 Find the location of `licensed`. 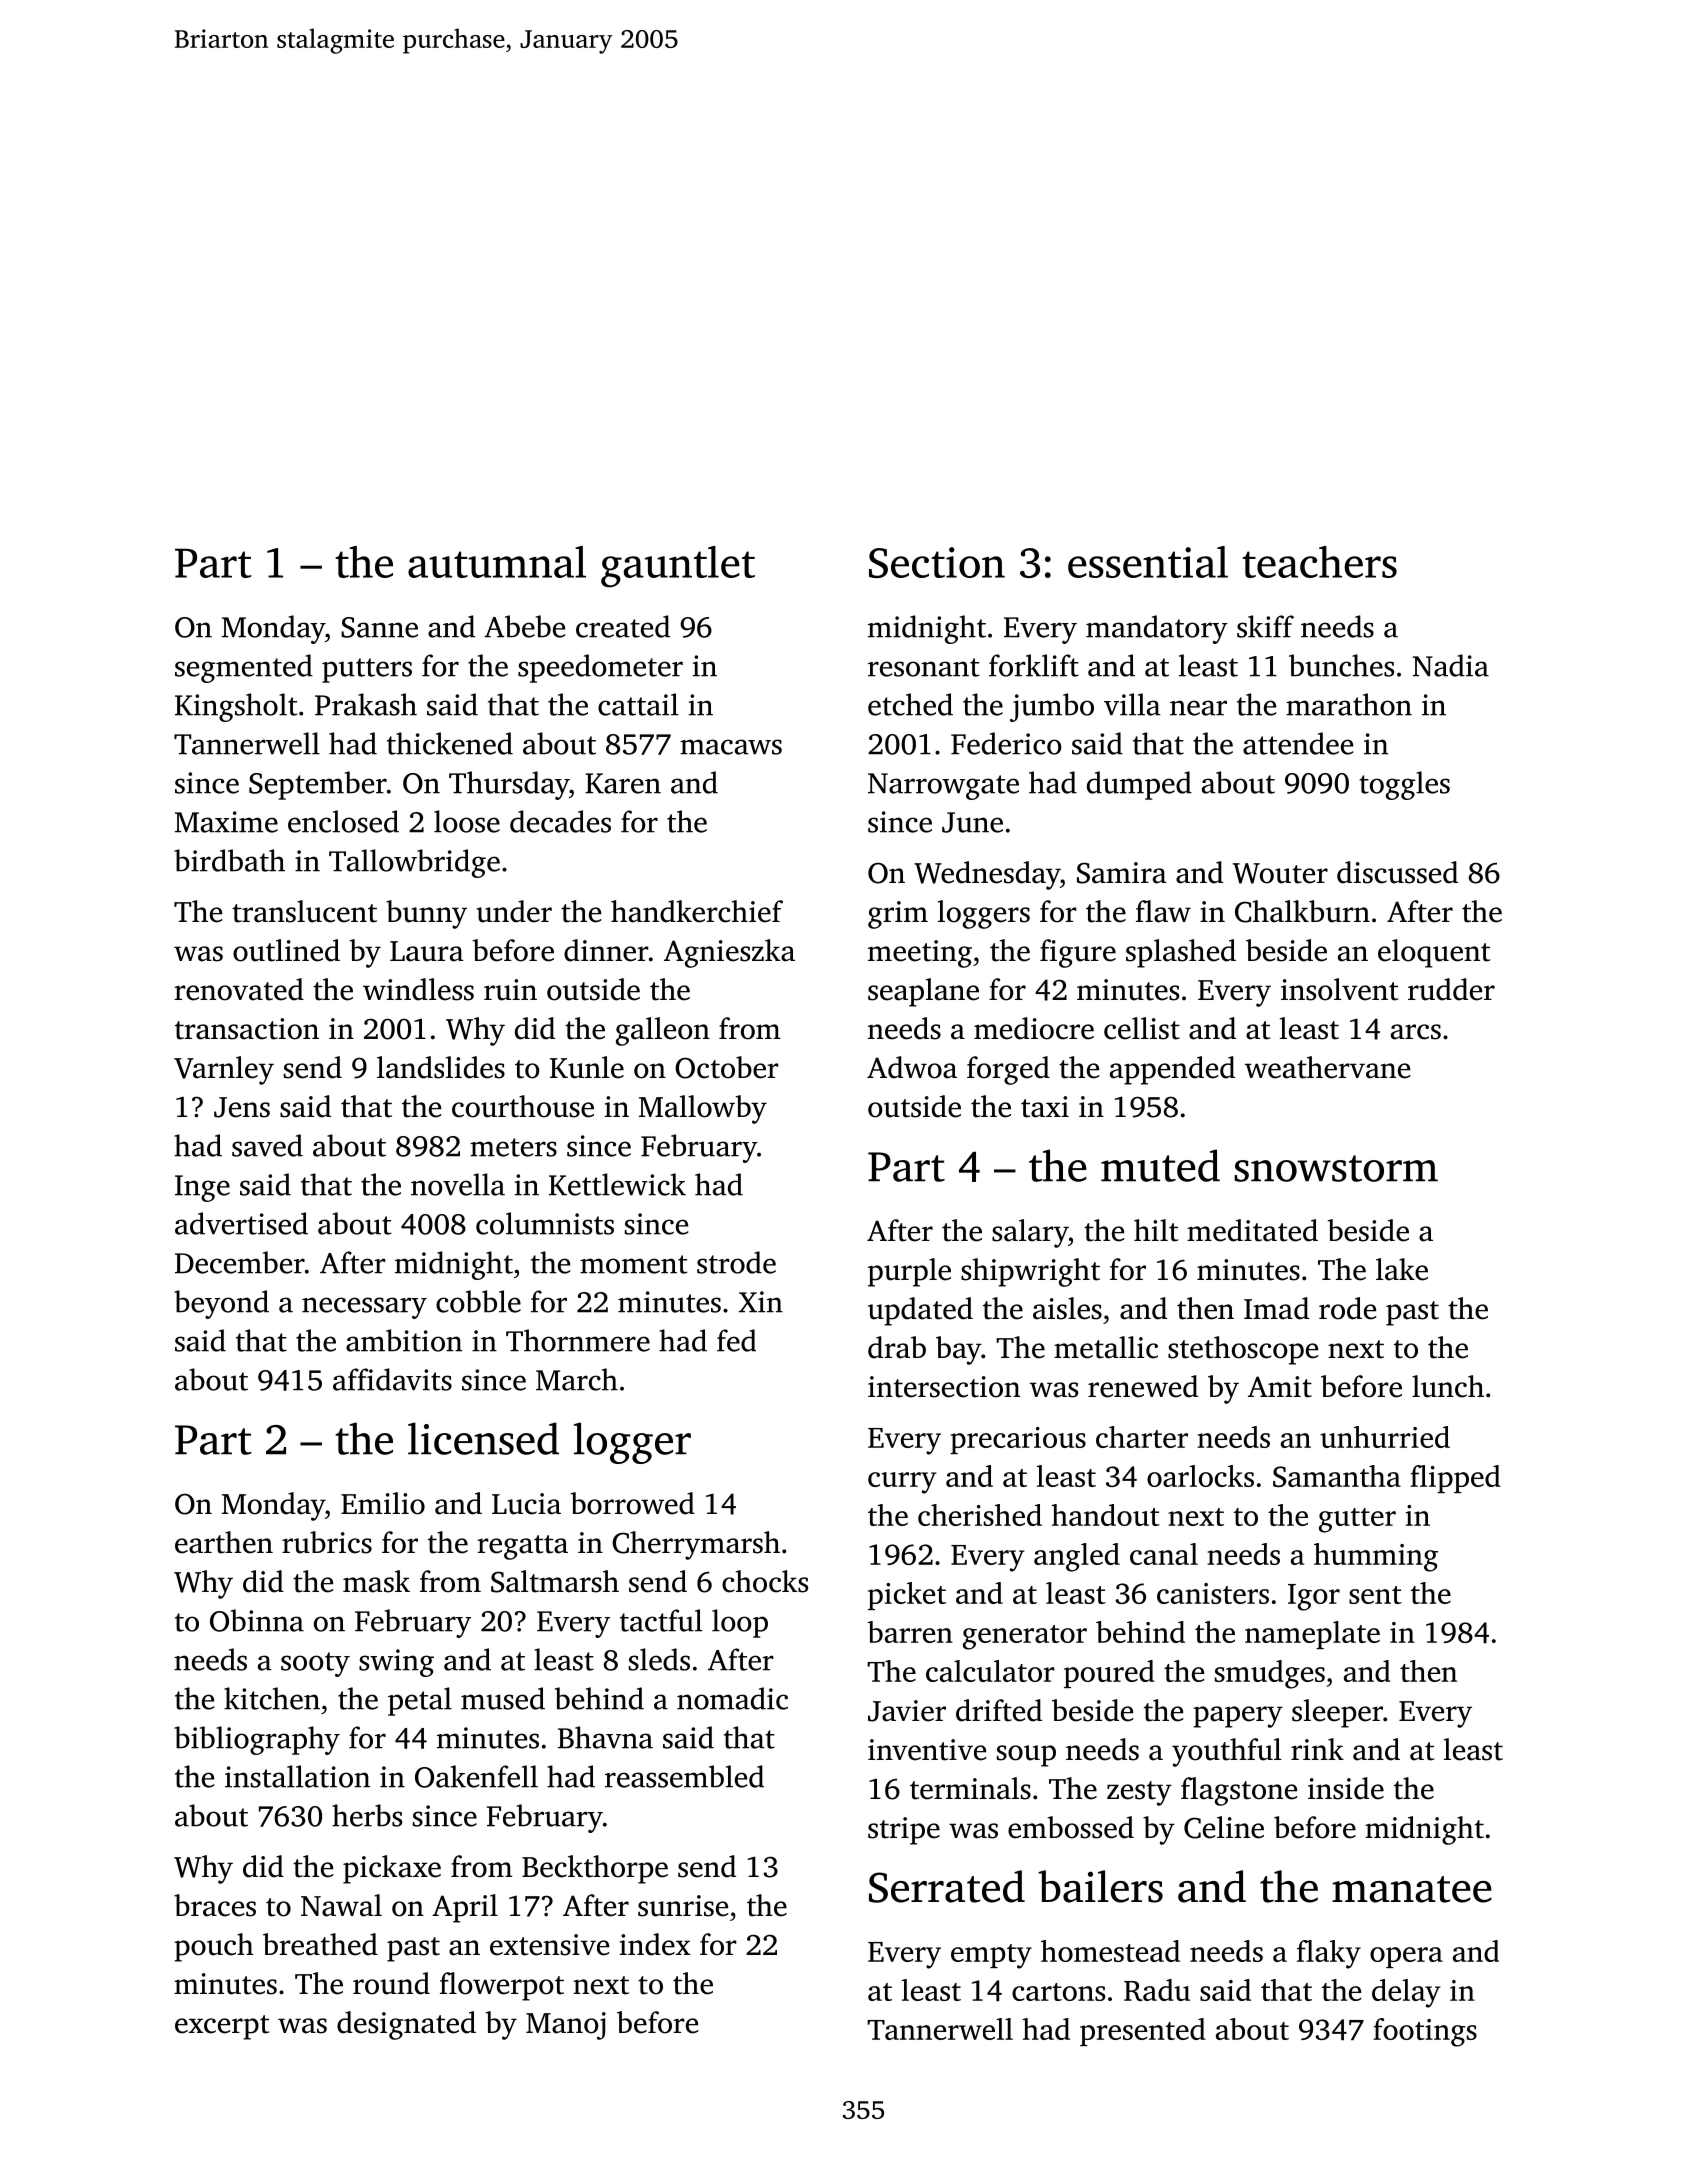

licensed is located at coordinates (483, 1438).
